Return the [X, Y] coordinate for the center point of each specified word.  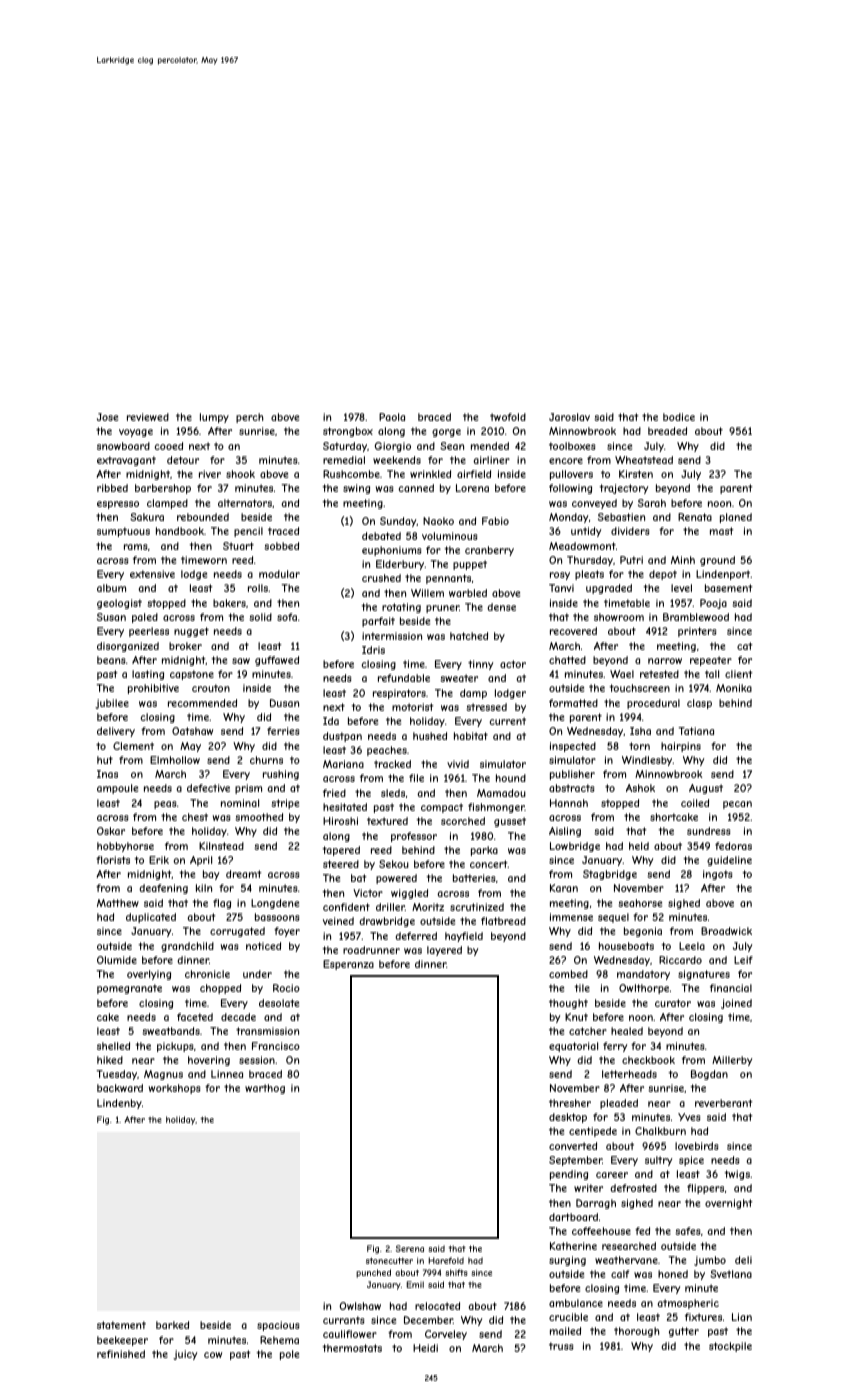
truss [561, 1346]
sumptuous [123, 532]
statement [121, 1325]
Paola [392, 417]
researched [629, 1246]
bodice [679, 417]
